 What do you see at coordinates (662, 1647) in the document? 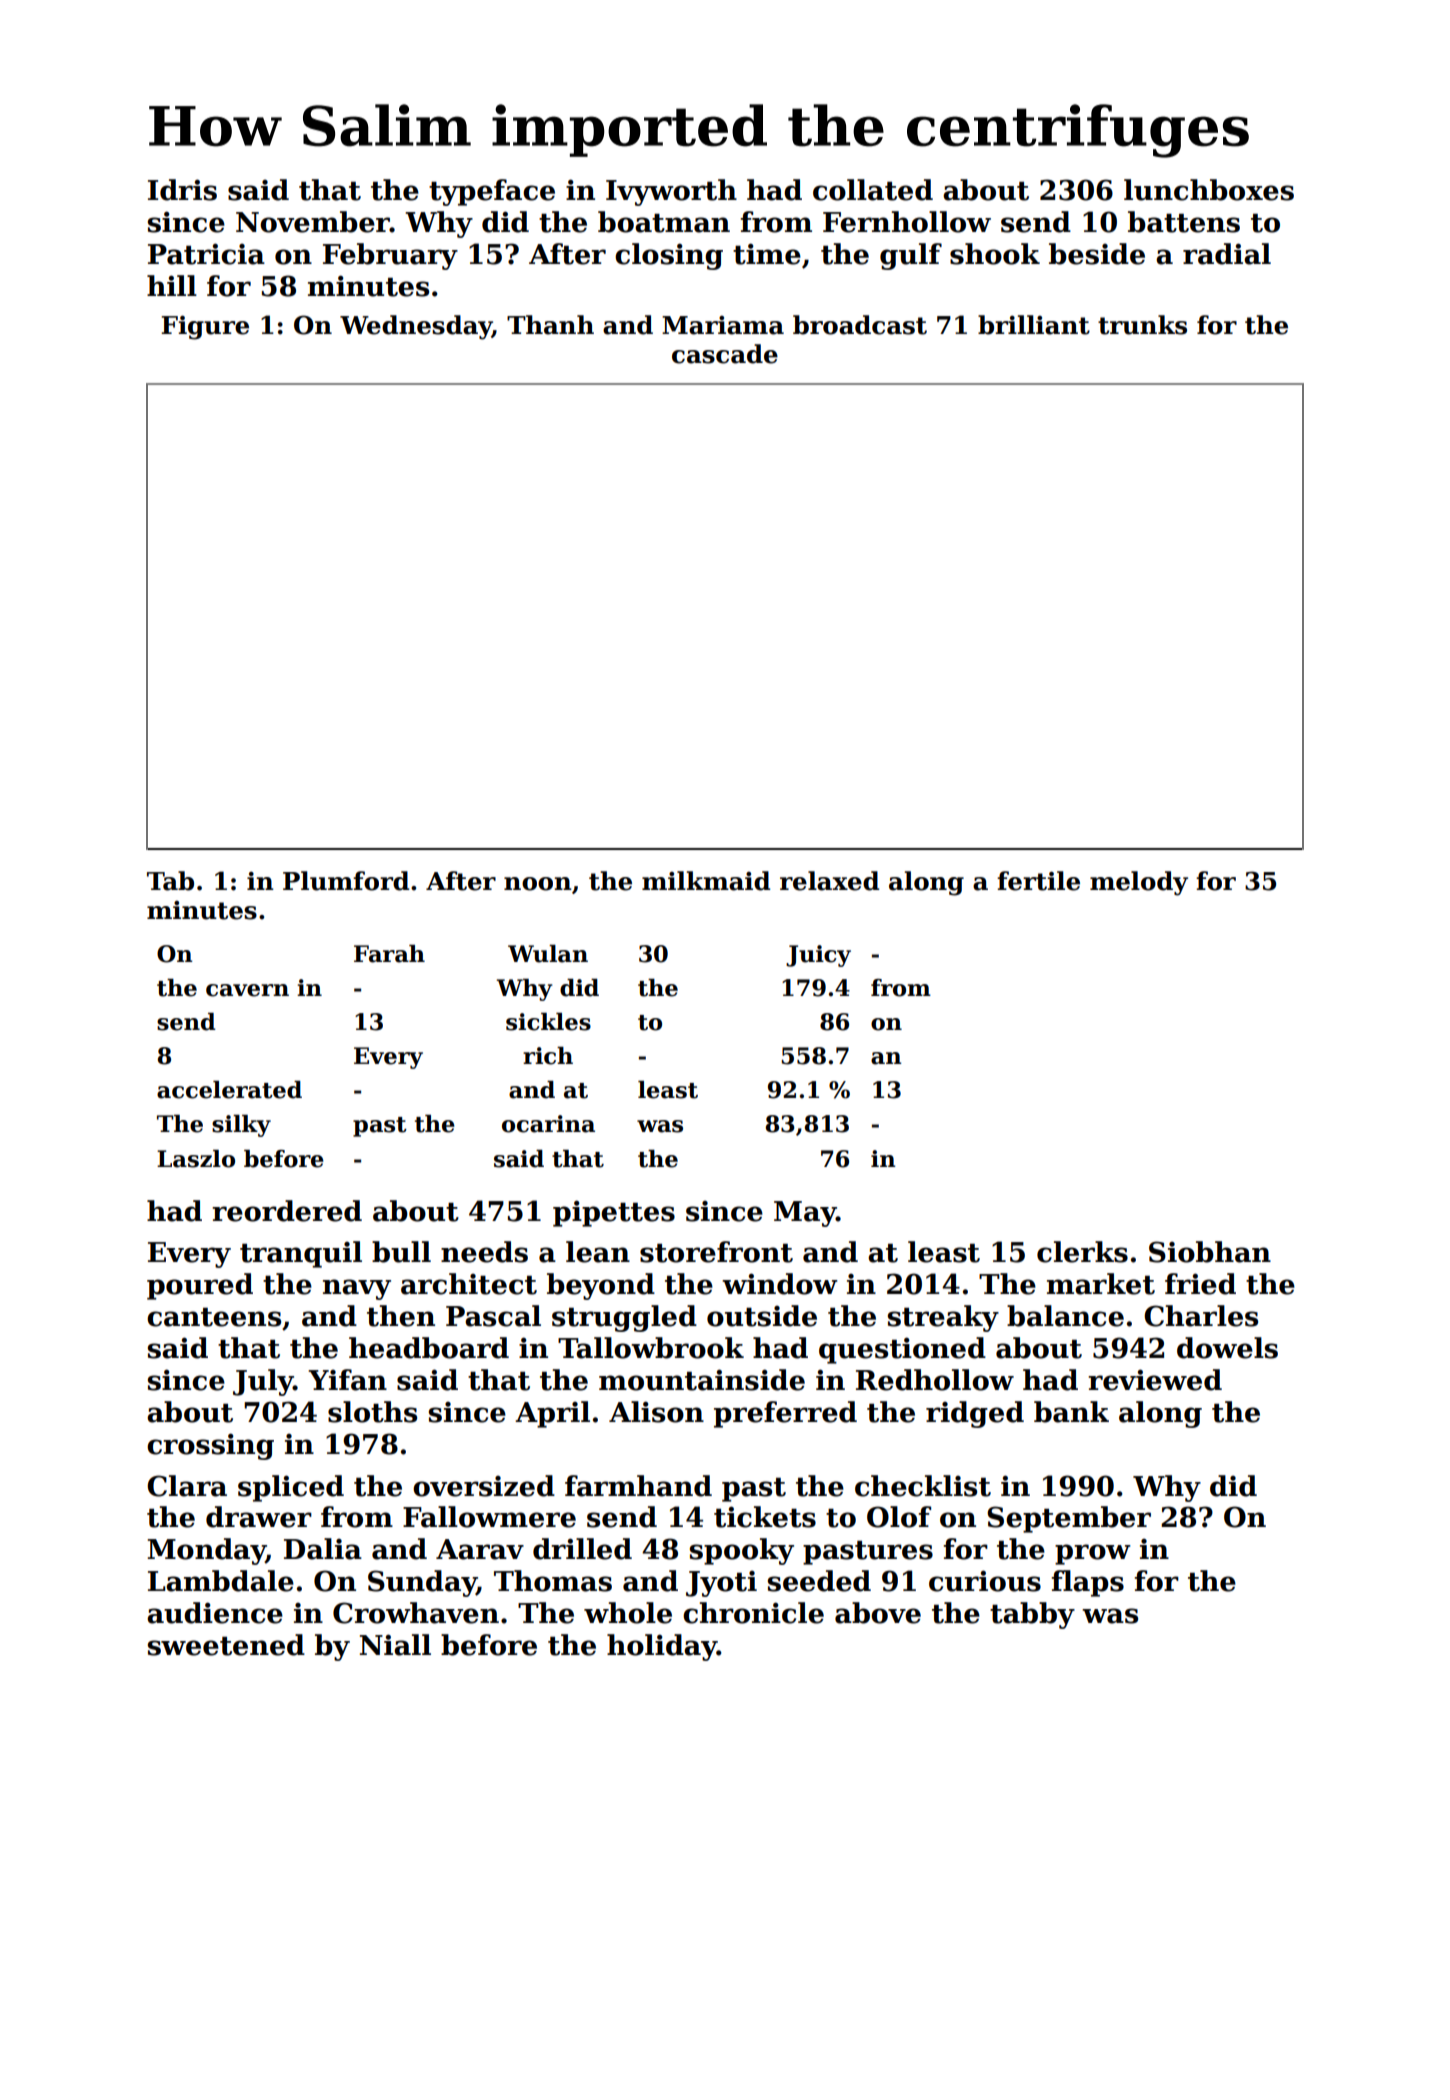
I see `holiday` at bounding box center [662, 1647].
